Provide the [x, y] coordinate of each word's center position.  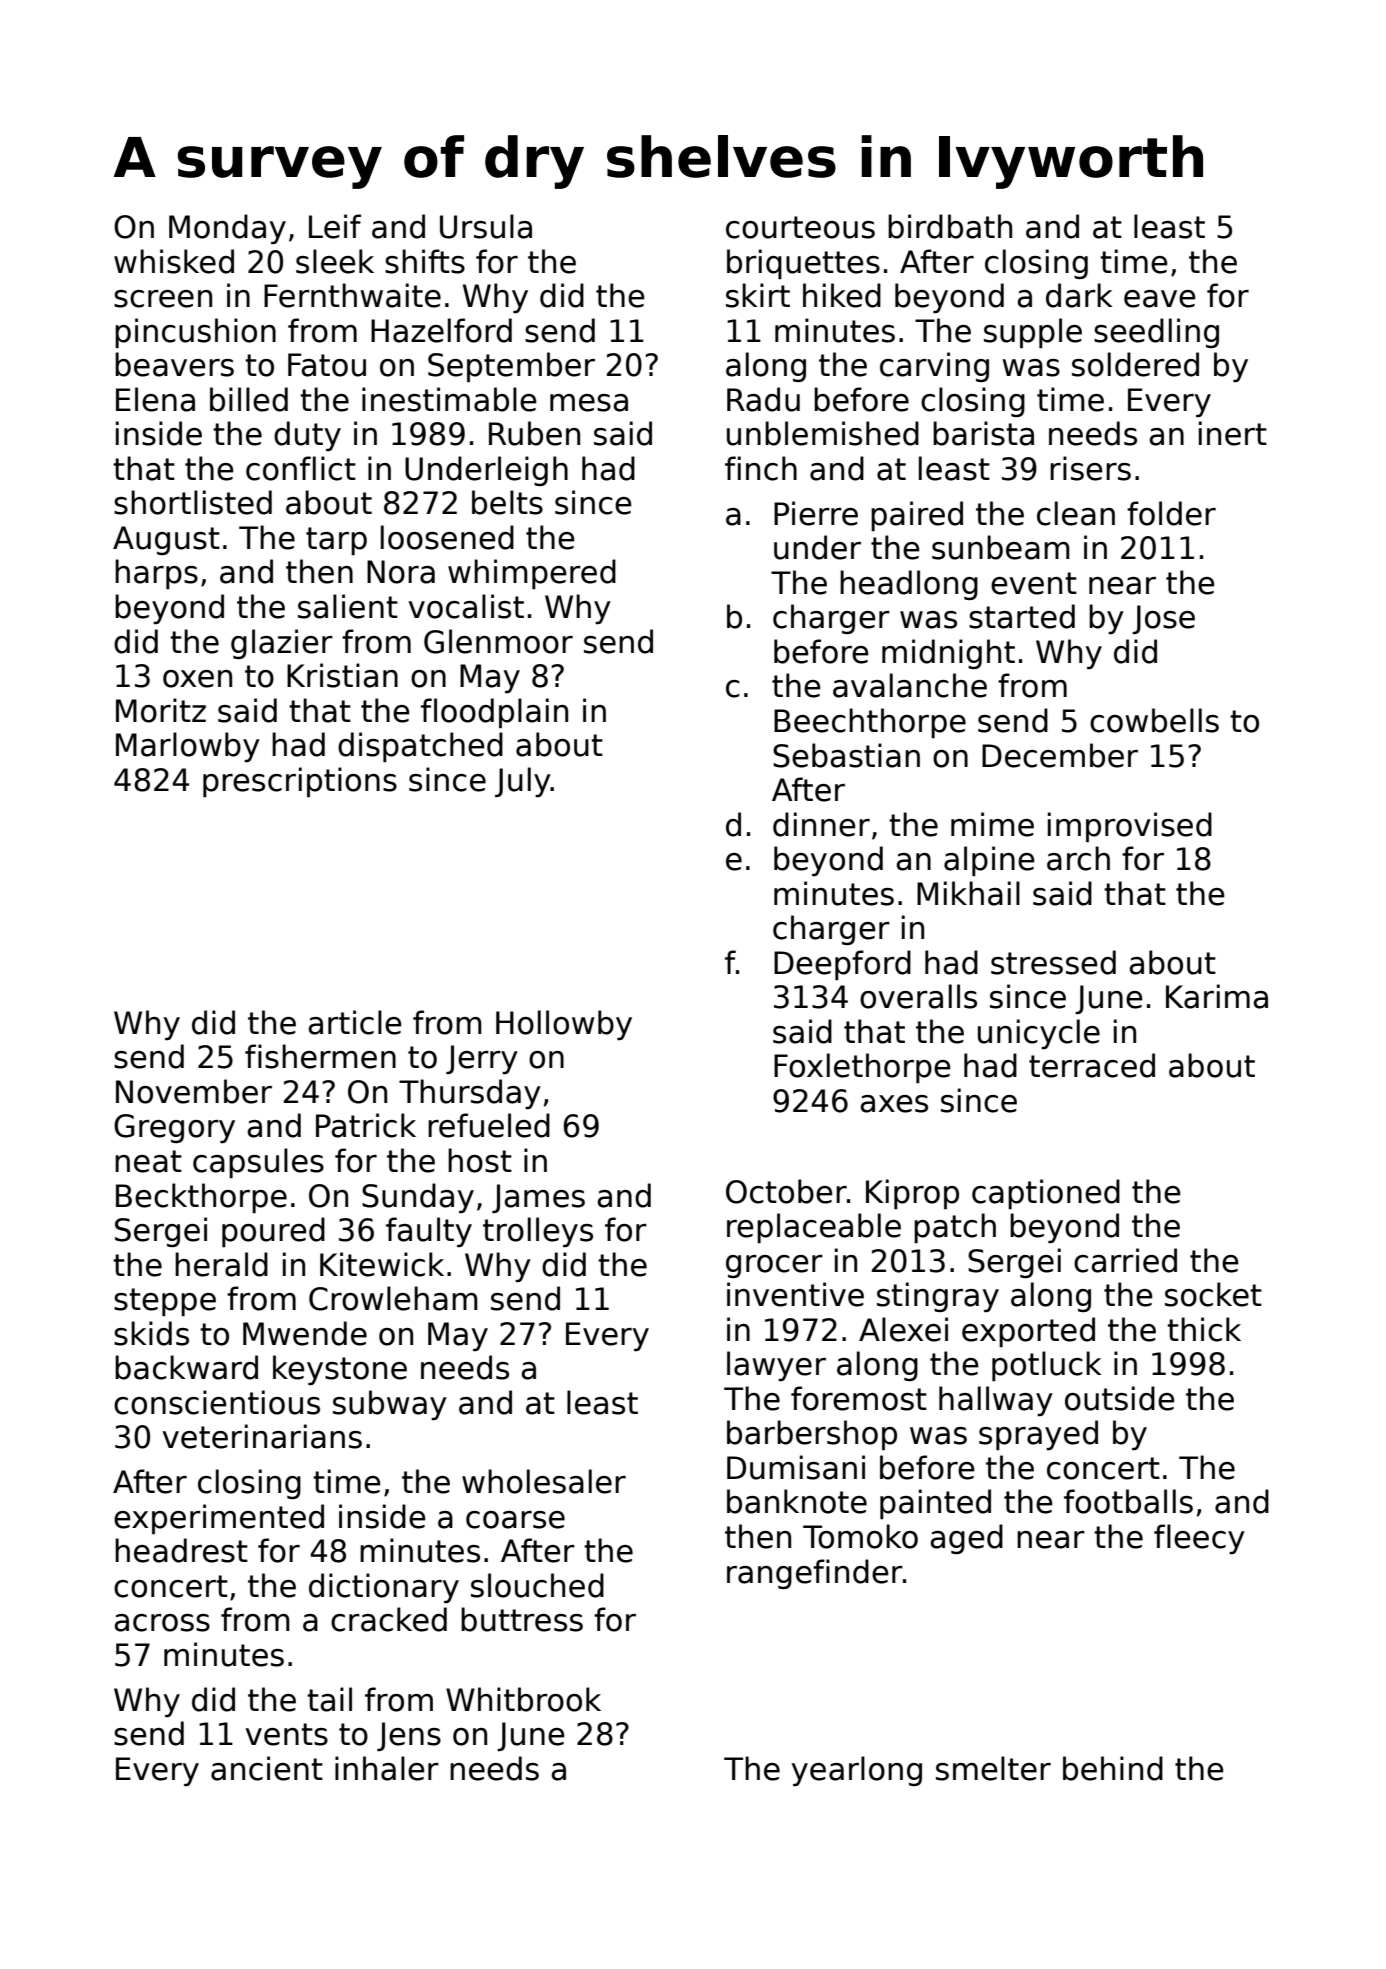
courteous [800, 227]
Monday [227, 229]
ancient [267, 1768]
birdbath [950, 226]
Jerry [482, 1059]
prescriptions [300, 782]
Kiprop [912, 1194]
